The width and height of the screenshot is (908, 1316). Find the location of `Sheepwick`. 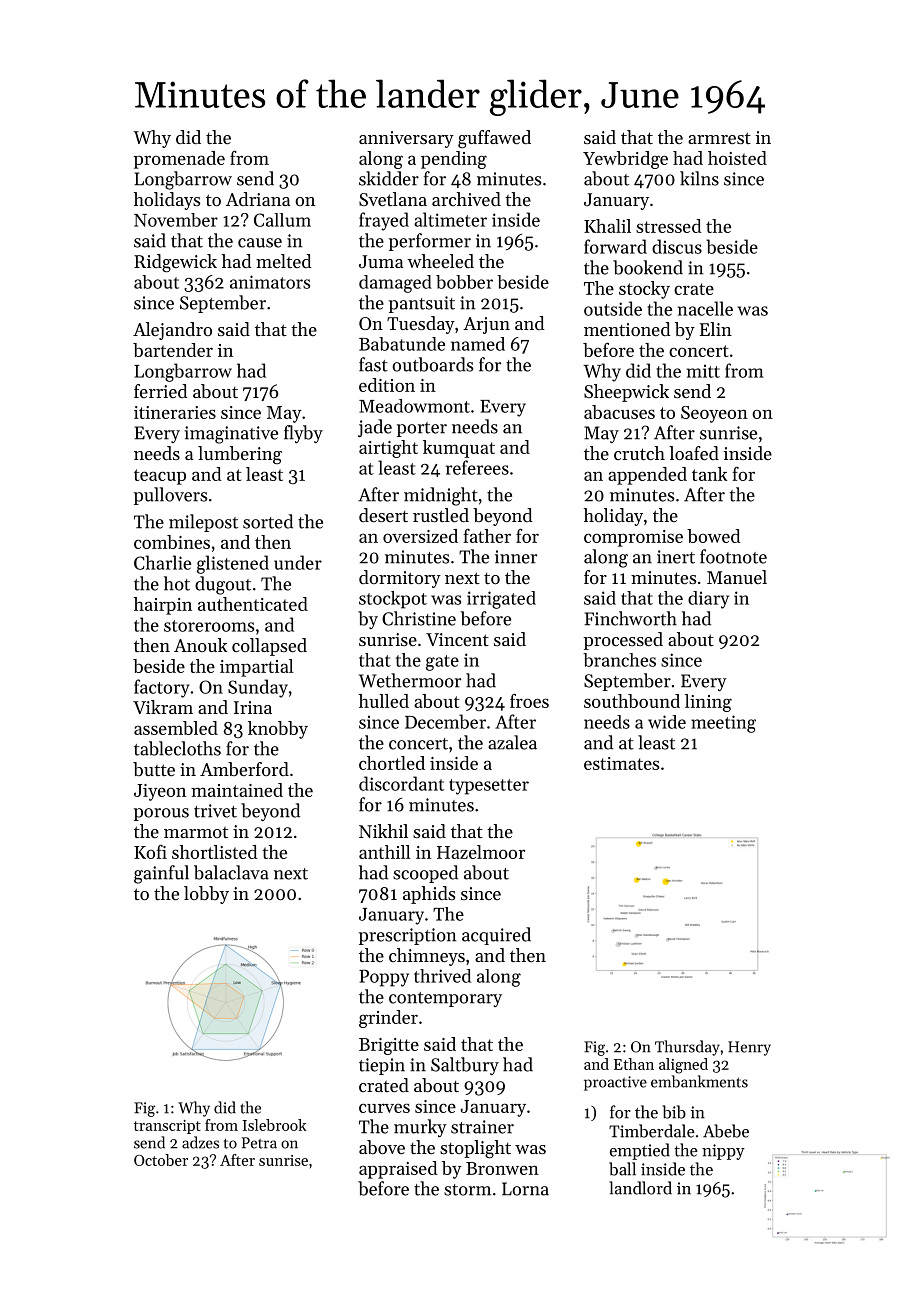

Sheepwick is located at coordinates (626, 393).
